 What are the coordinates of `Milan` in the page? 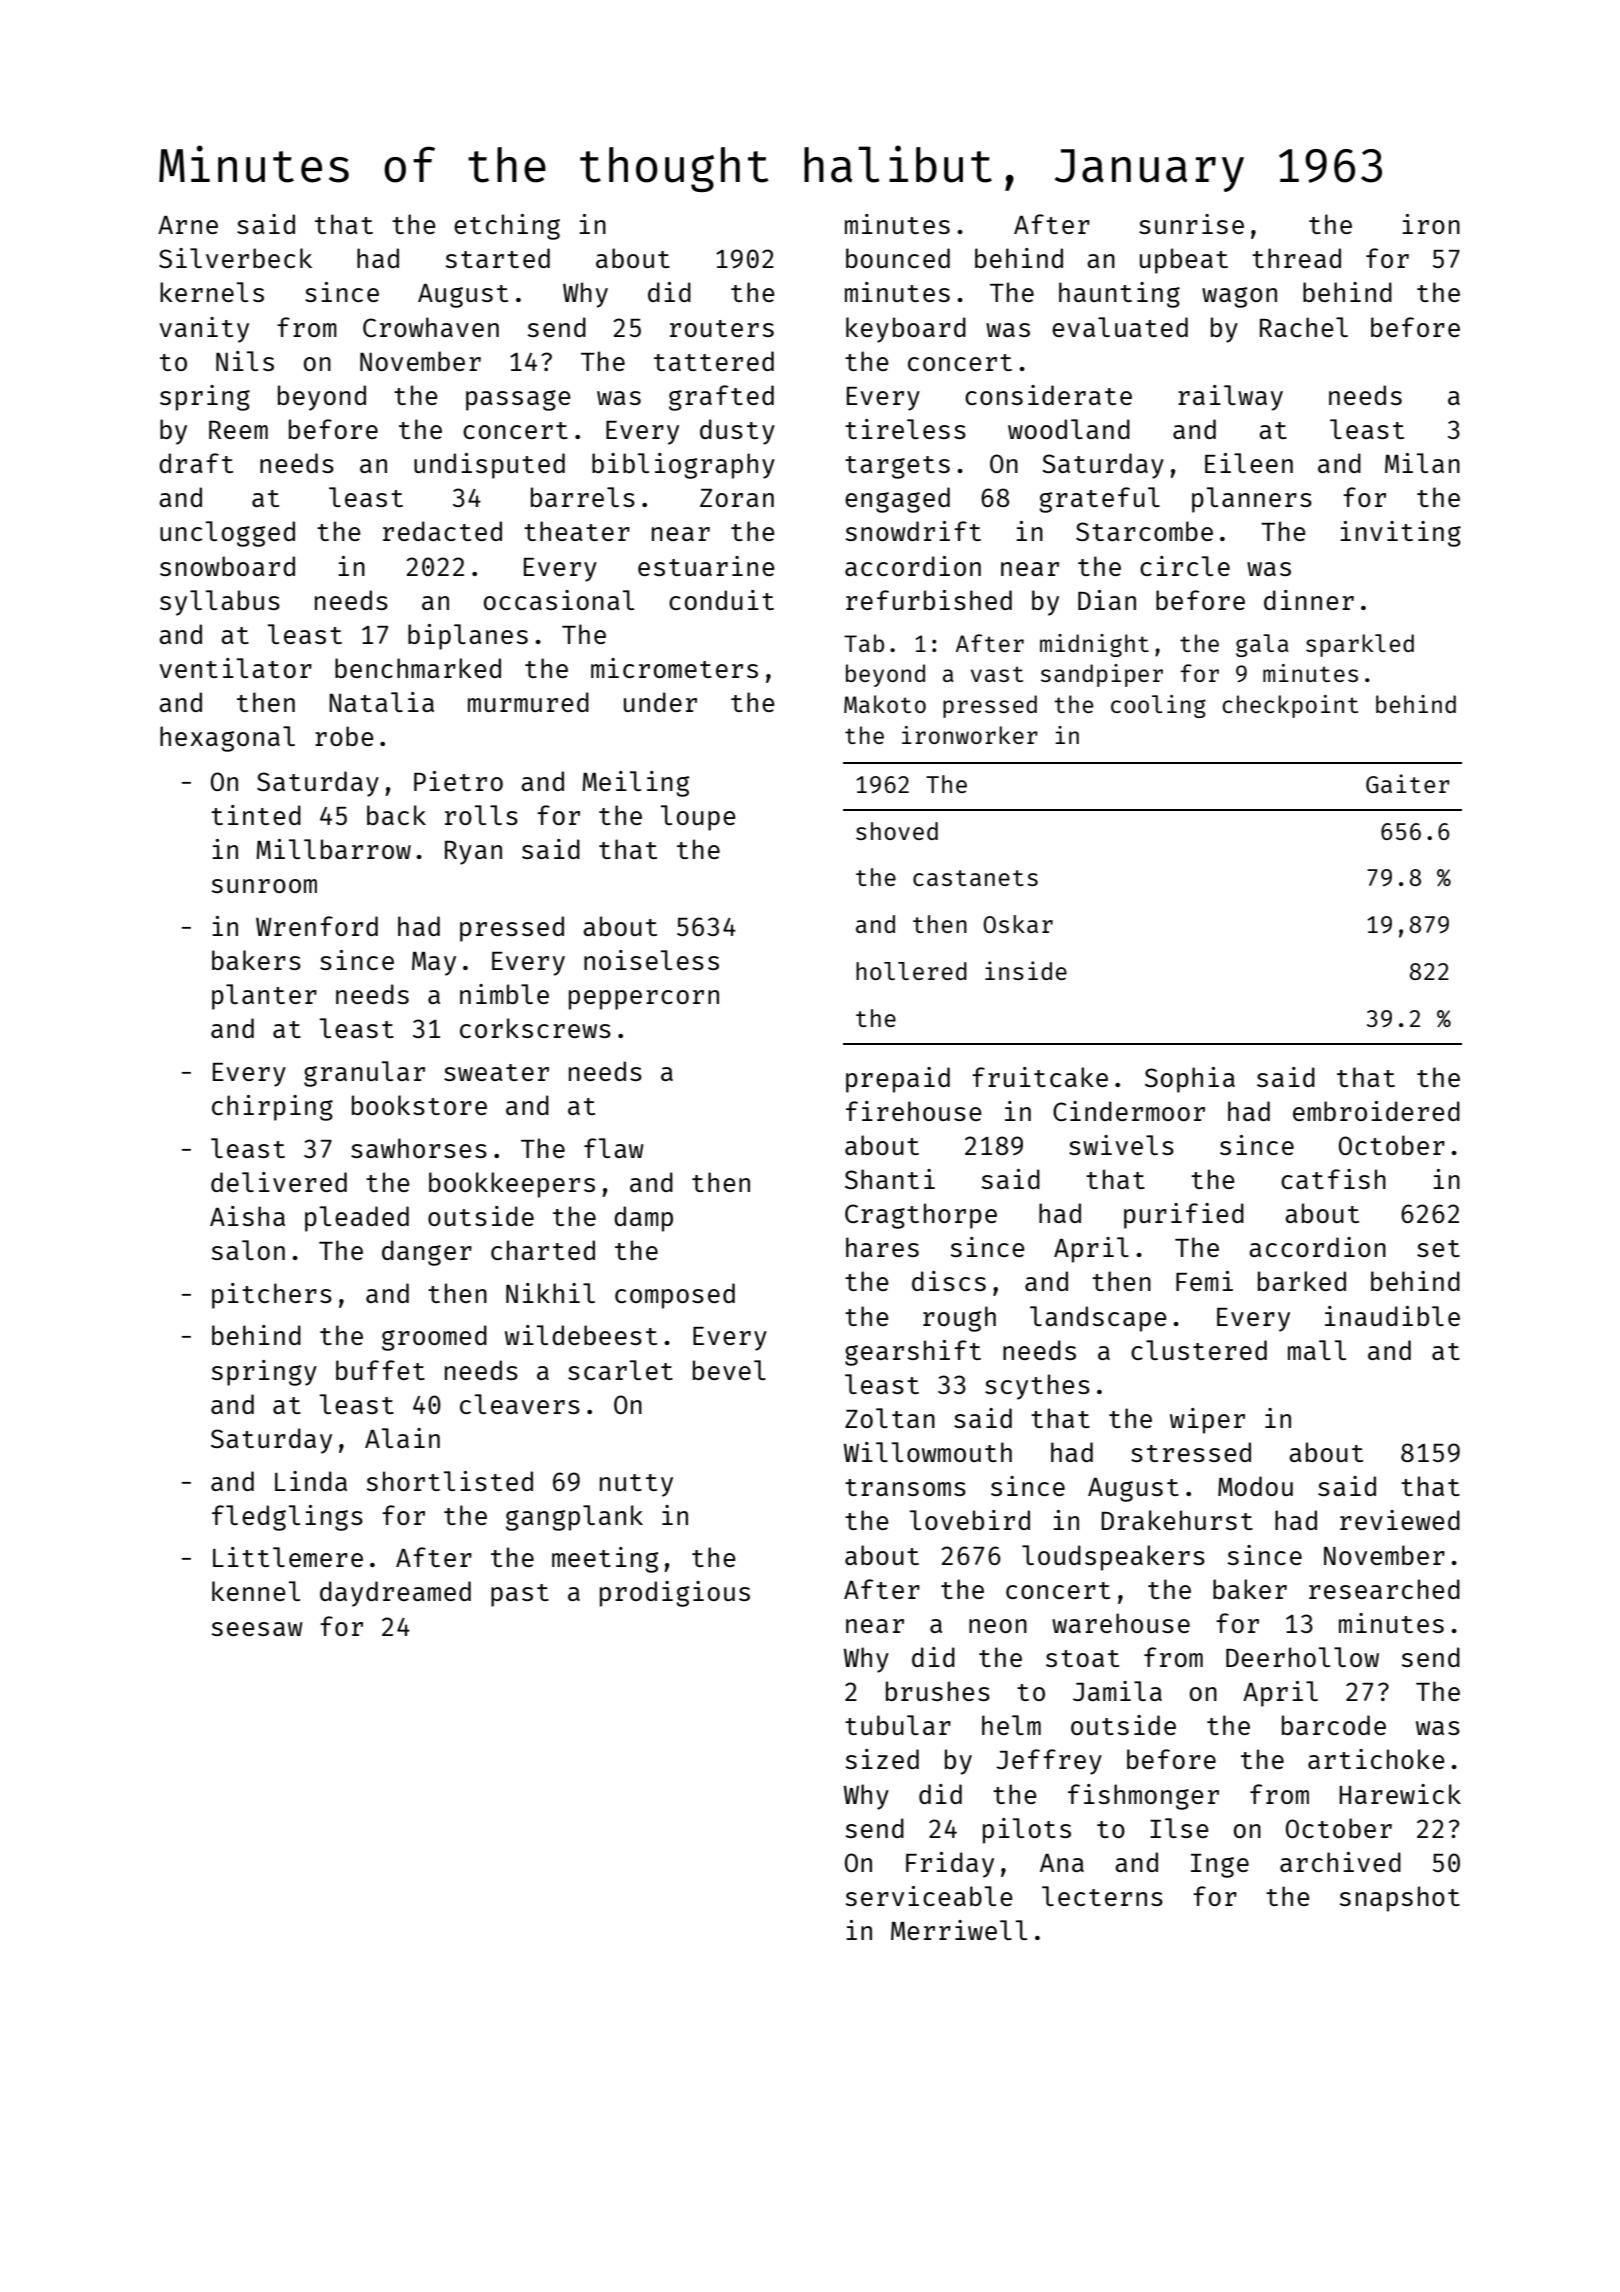 It's located at (1422, 463).
